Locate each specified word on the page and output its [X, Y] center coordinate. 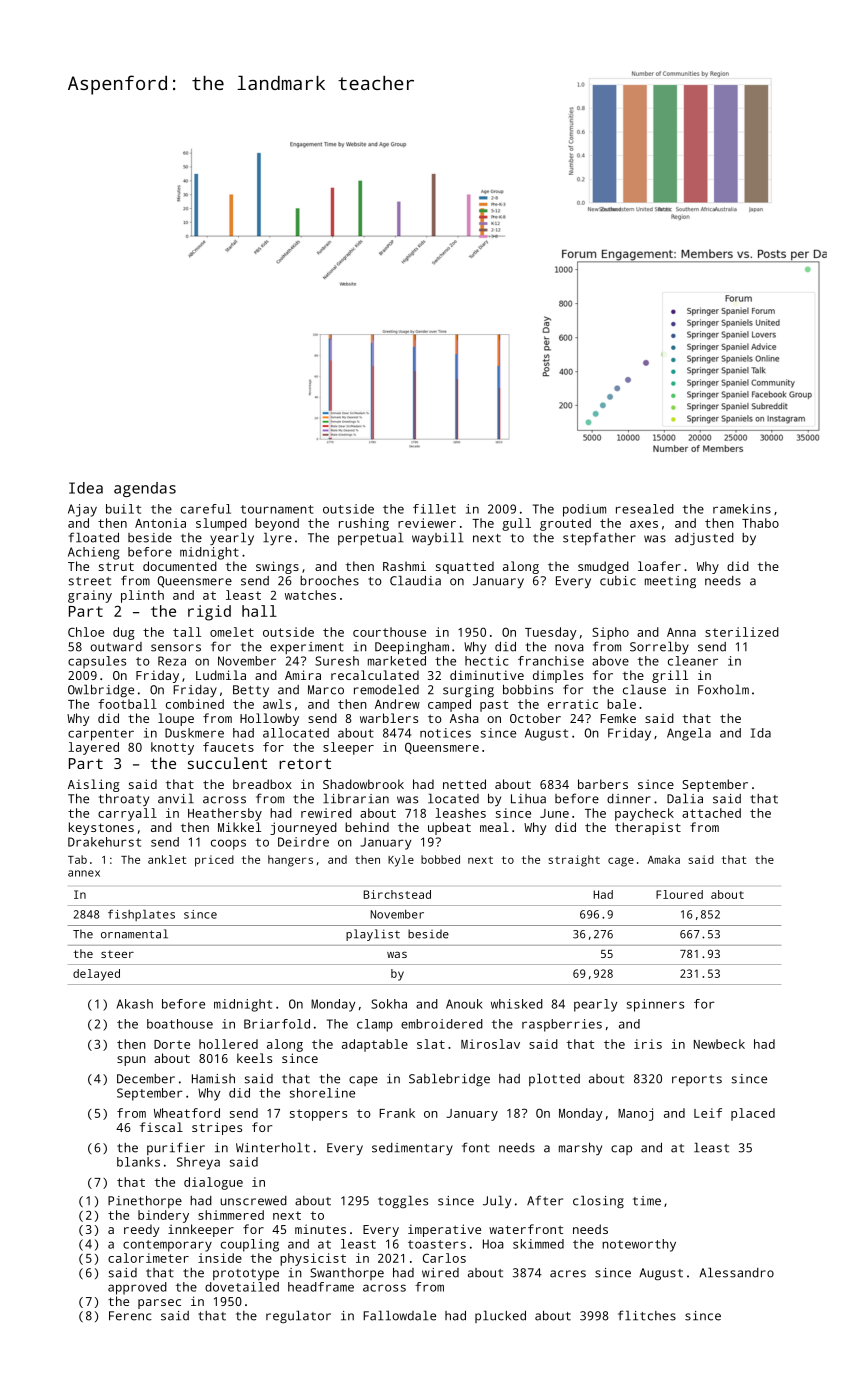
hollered [228, 1044]
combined [195, 704]
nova [569, 648]
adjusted [704, 539]
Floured [679, 894]
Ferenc [130, 1316]
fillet [434, 509]
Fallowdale [399, 1316]
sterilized [742, 632]
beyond [277, 524]
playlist [373, 935]
